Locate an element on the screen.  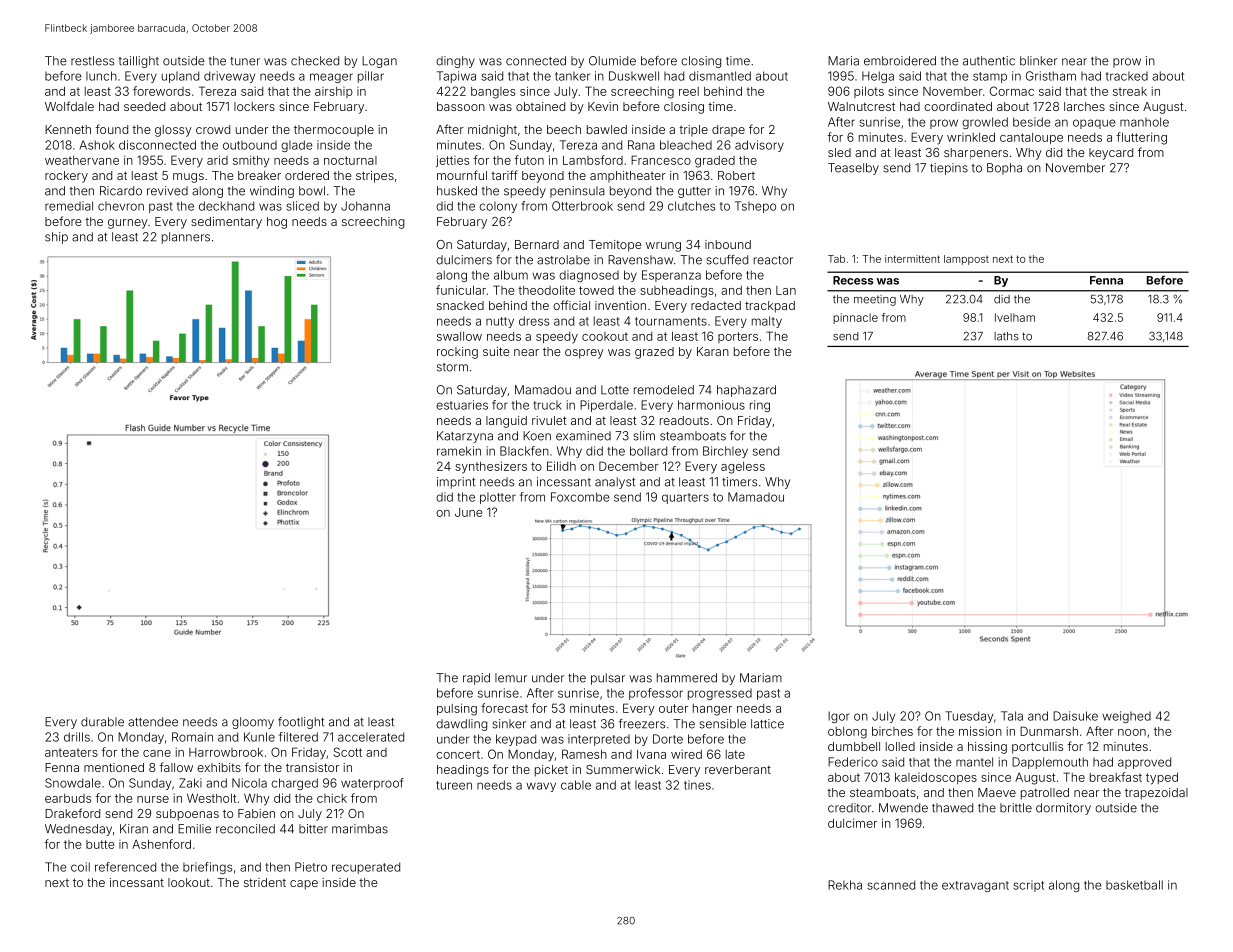
taillight is located at coordinates (139, 62).
